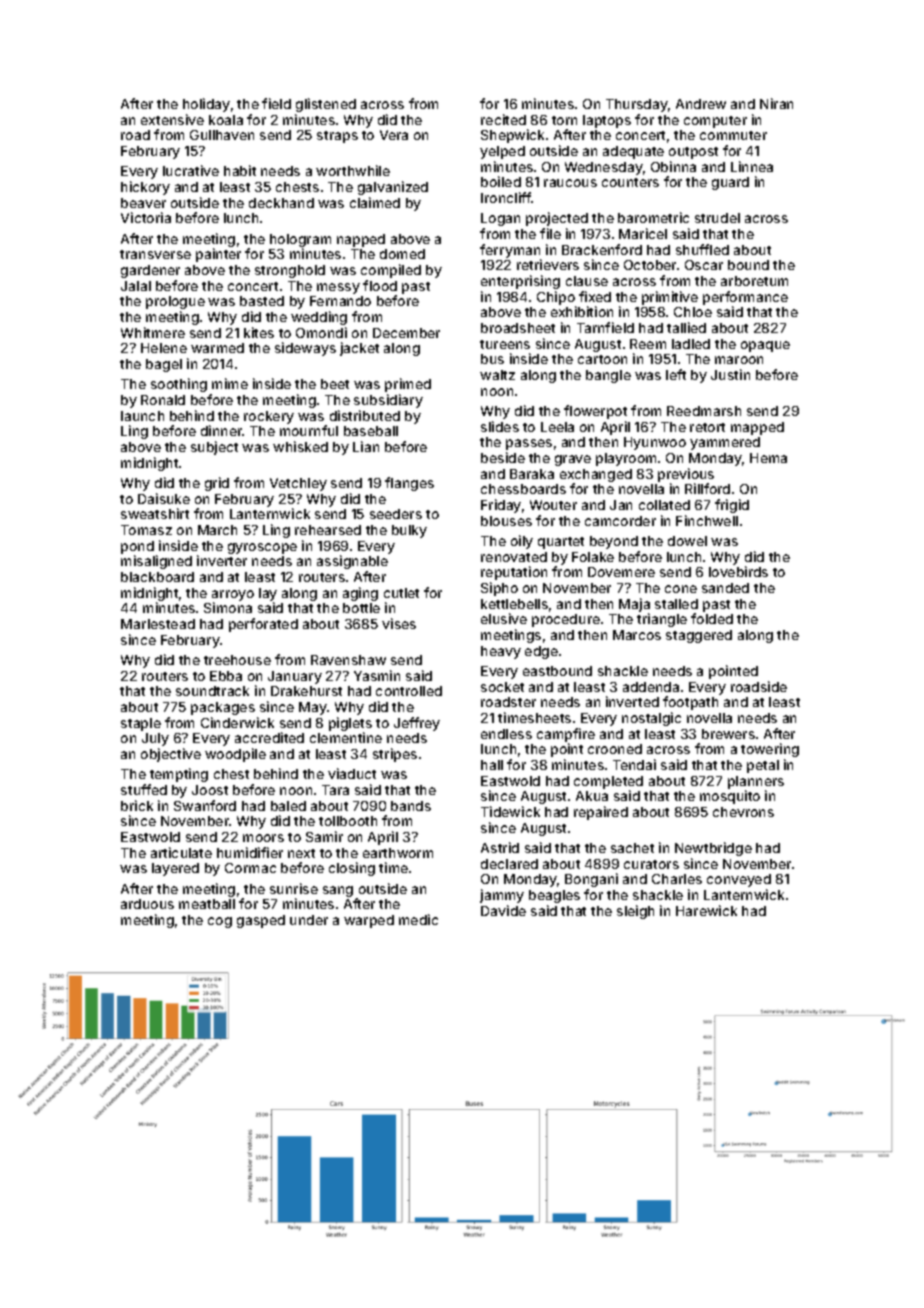 The width and height of the screenshot is (924, 1308). I want to click on cog, so click(220, 922).
